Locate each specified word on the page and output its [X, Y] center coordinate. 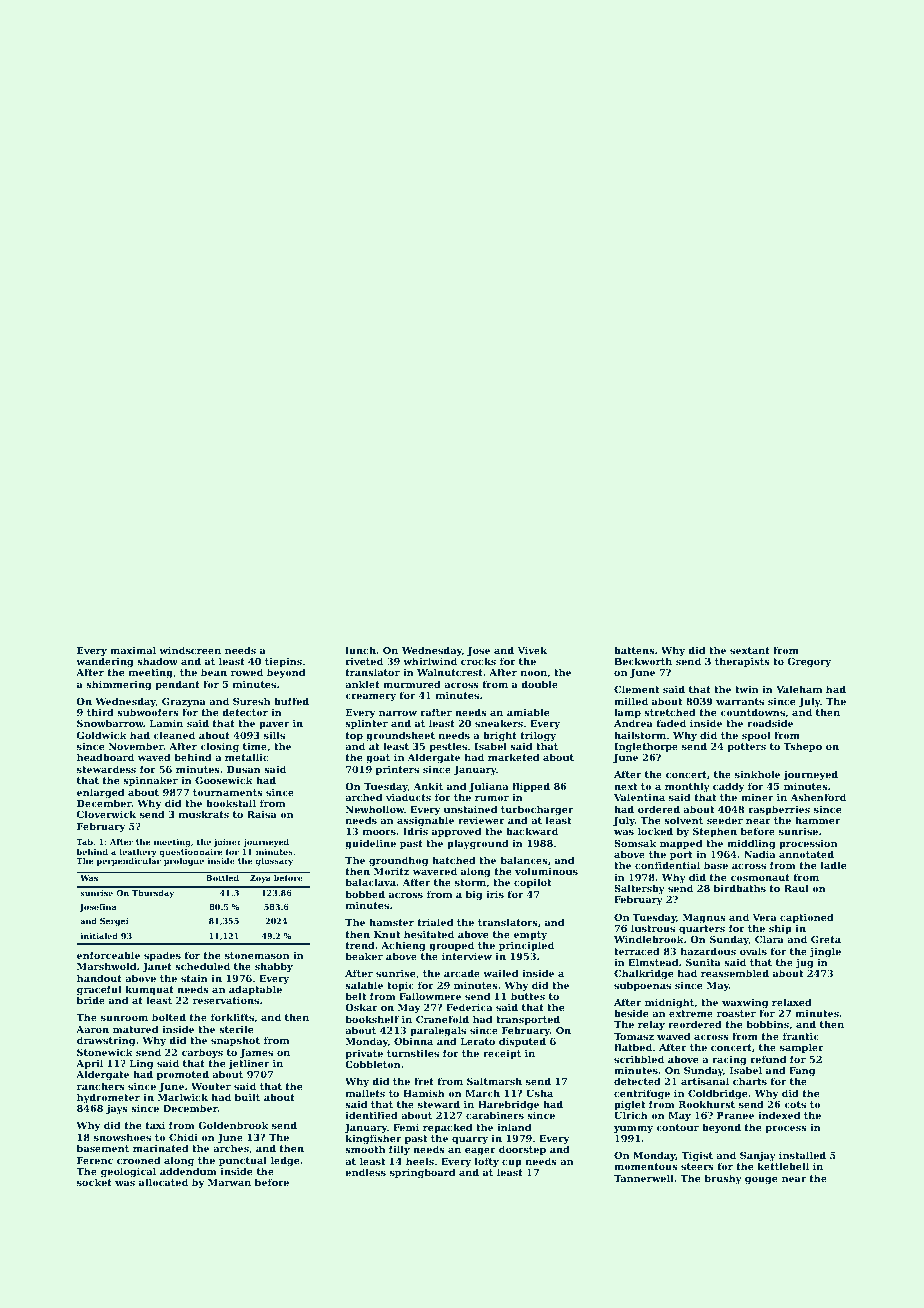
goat [378, 758]
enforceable [108, 955]
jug [805, 963]
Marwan [229, 1182]
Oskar [361, 1007]
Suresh [251, 701]
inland [514, 1127]
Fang [802, 1071]
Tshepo [803, 747]
